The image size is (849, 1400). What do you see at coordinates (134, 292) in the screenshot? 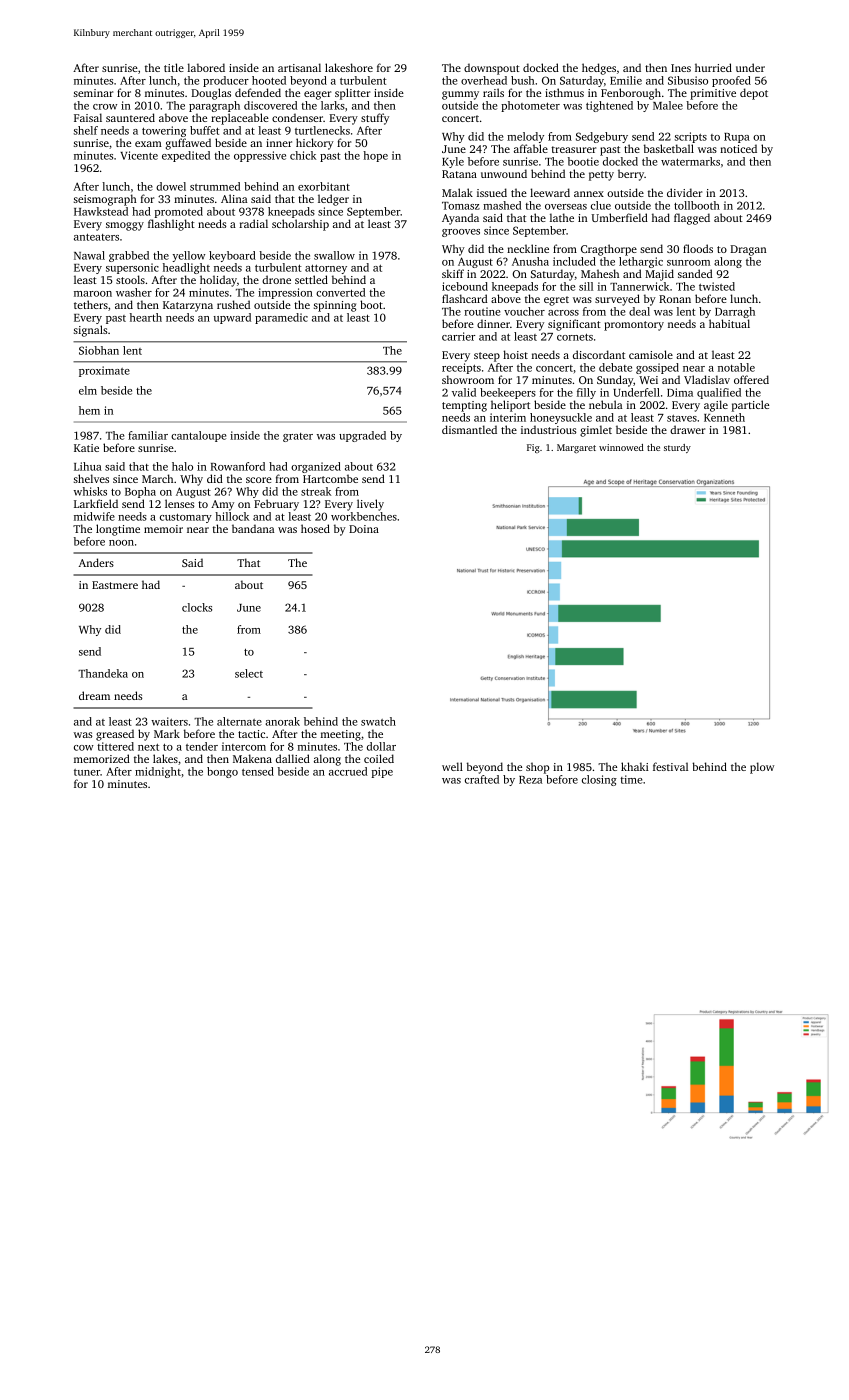
I see `washer` at bounding box center [134, 292].
